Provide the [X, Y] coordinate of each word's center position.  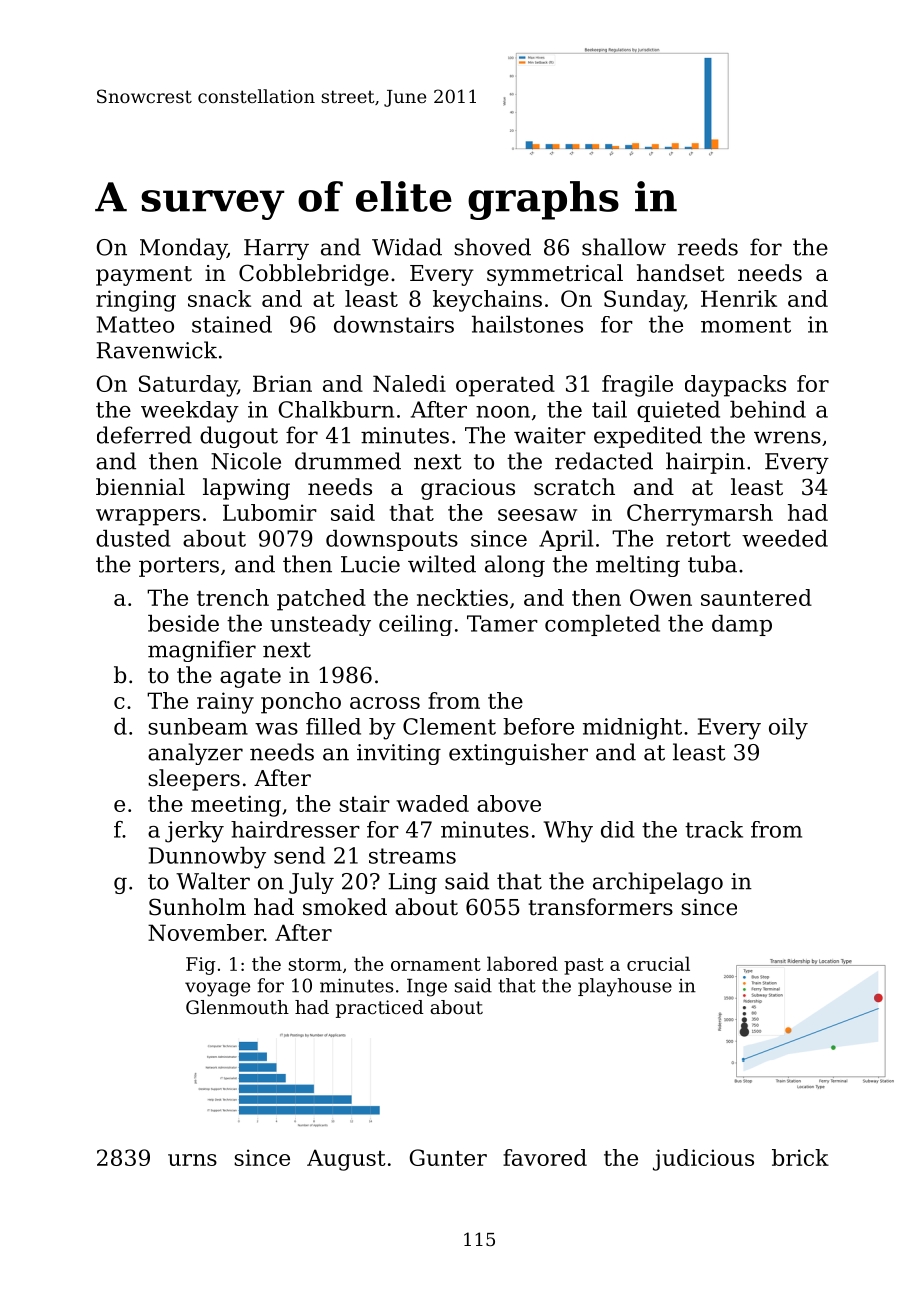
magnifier [202, 651]
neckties [462, 597]
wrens [787, 437]
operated [505, 386]
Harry [276, 249]
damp [742, 625]
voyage [217, 989]
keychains [487, 301]
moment [746, 325]
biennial [140, 487]
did [618, 829]
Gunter [448, 1157]
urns [192, 1160]
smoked [345, 907]
